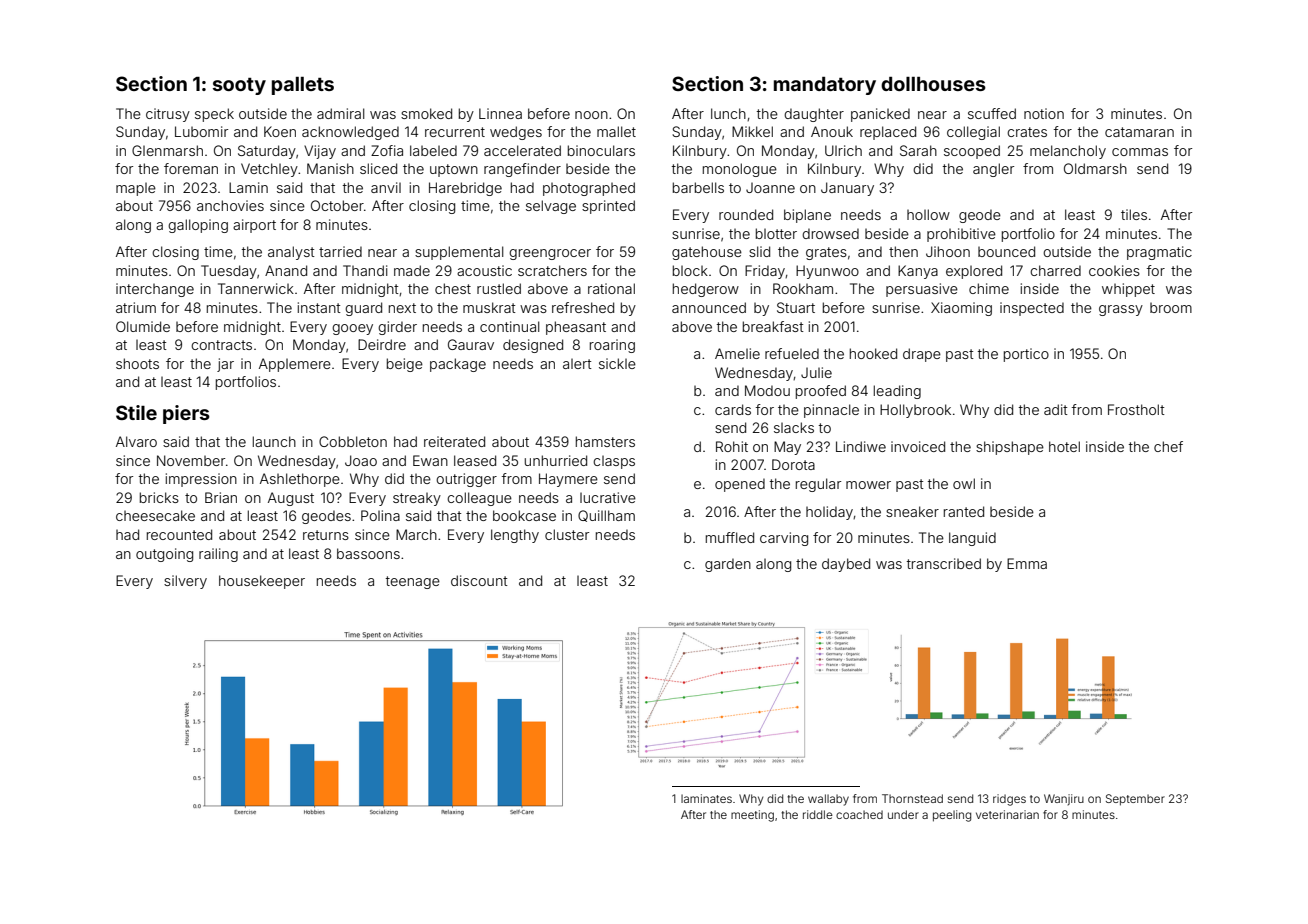  Describe the element at coordinates (973, 133) in the screenshot. I see `collegial` at that location.
